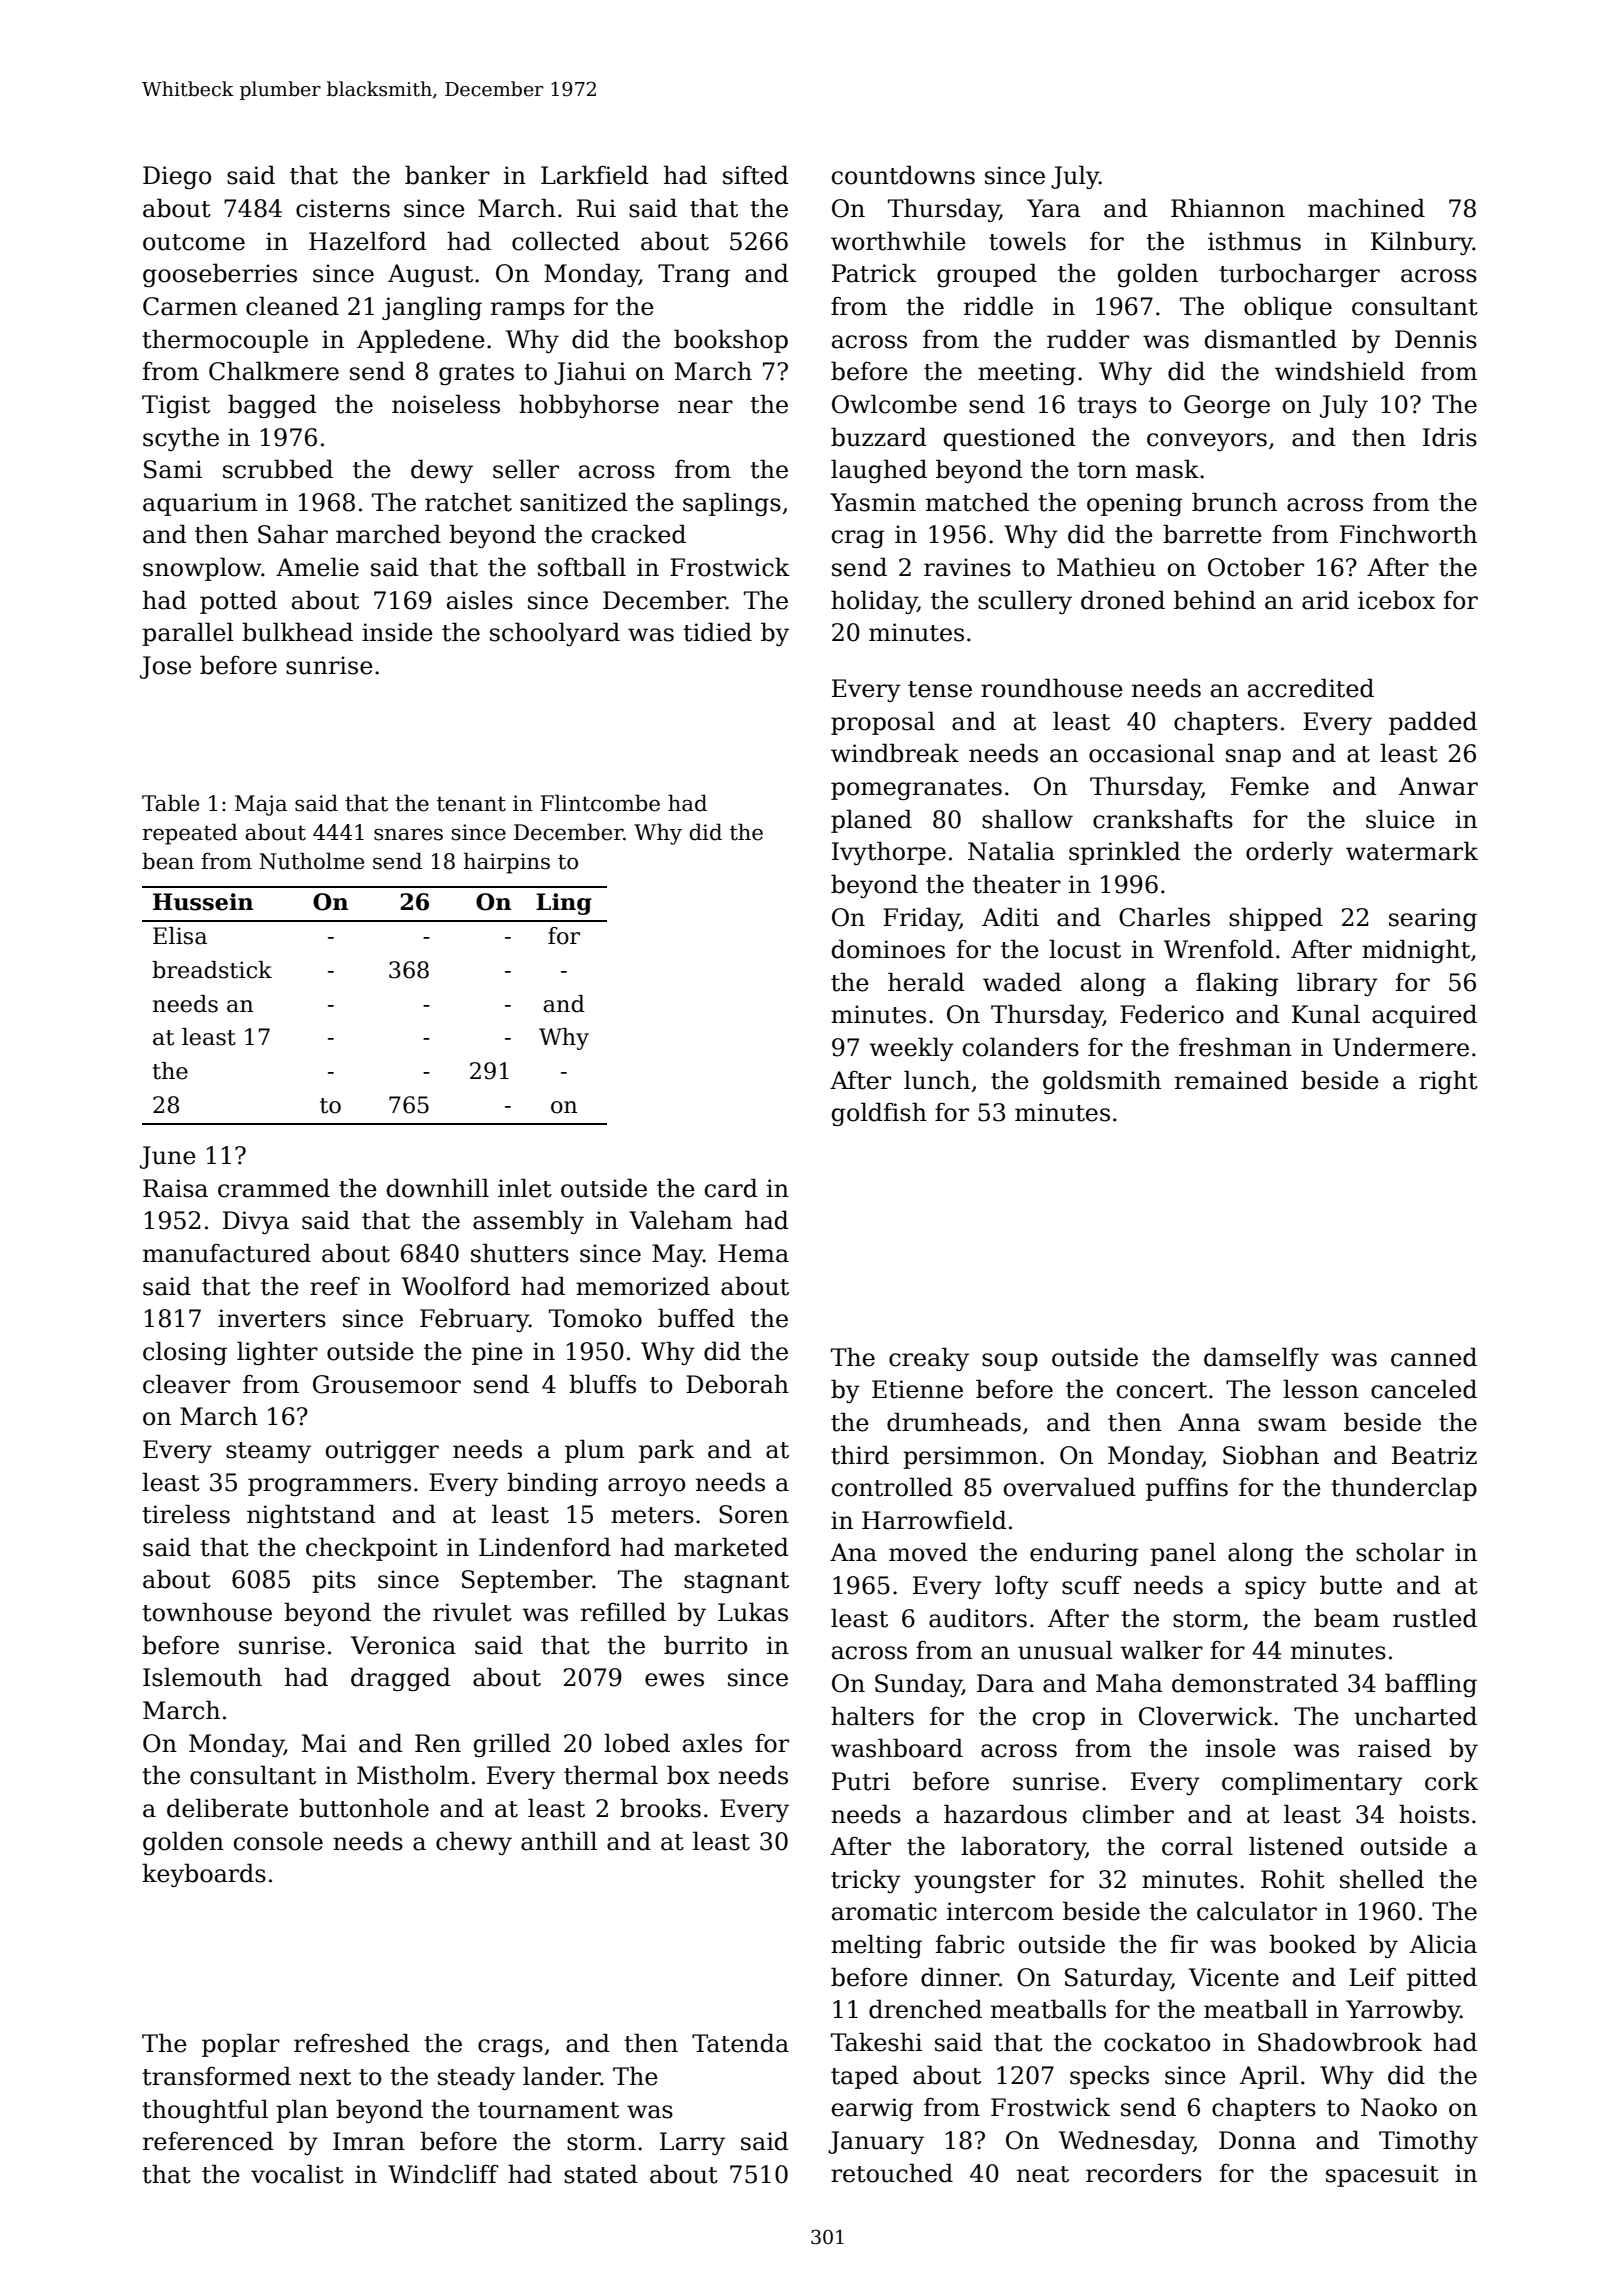 The width and height of the page is (1620, 2292). I want to click on spacesuit, so click(1382, 2175).
